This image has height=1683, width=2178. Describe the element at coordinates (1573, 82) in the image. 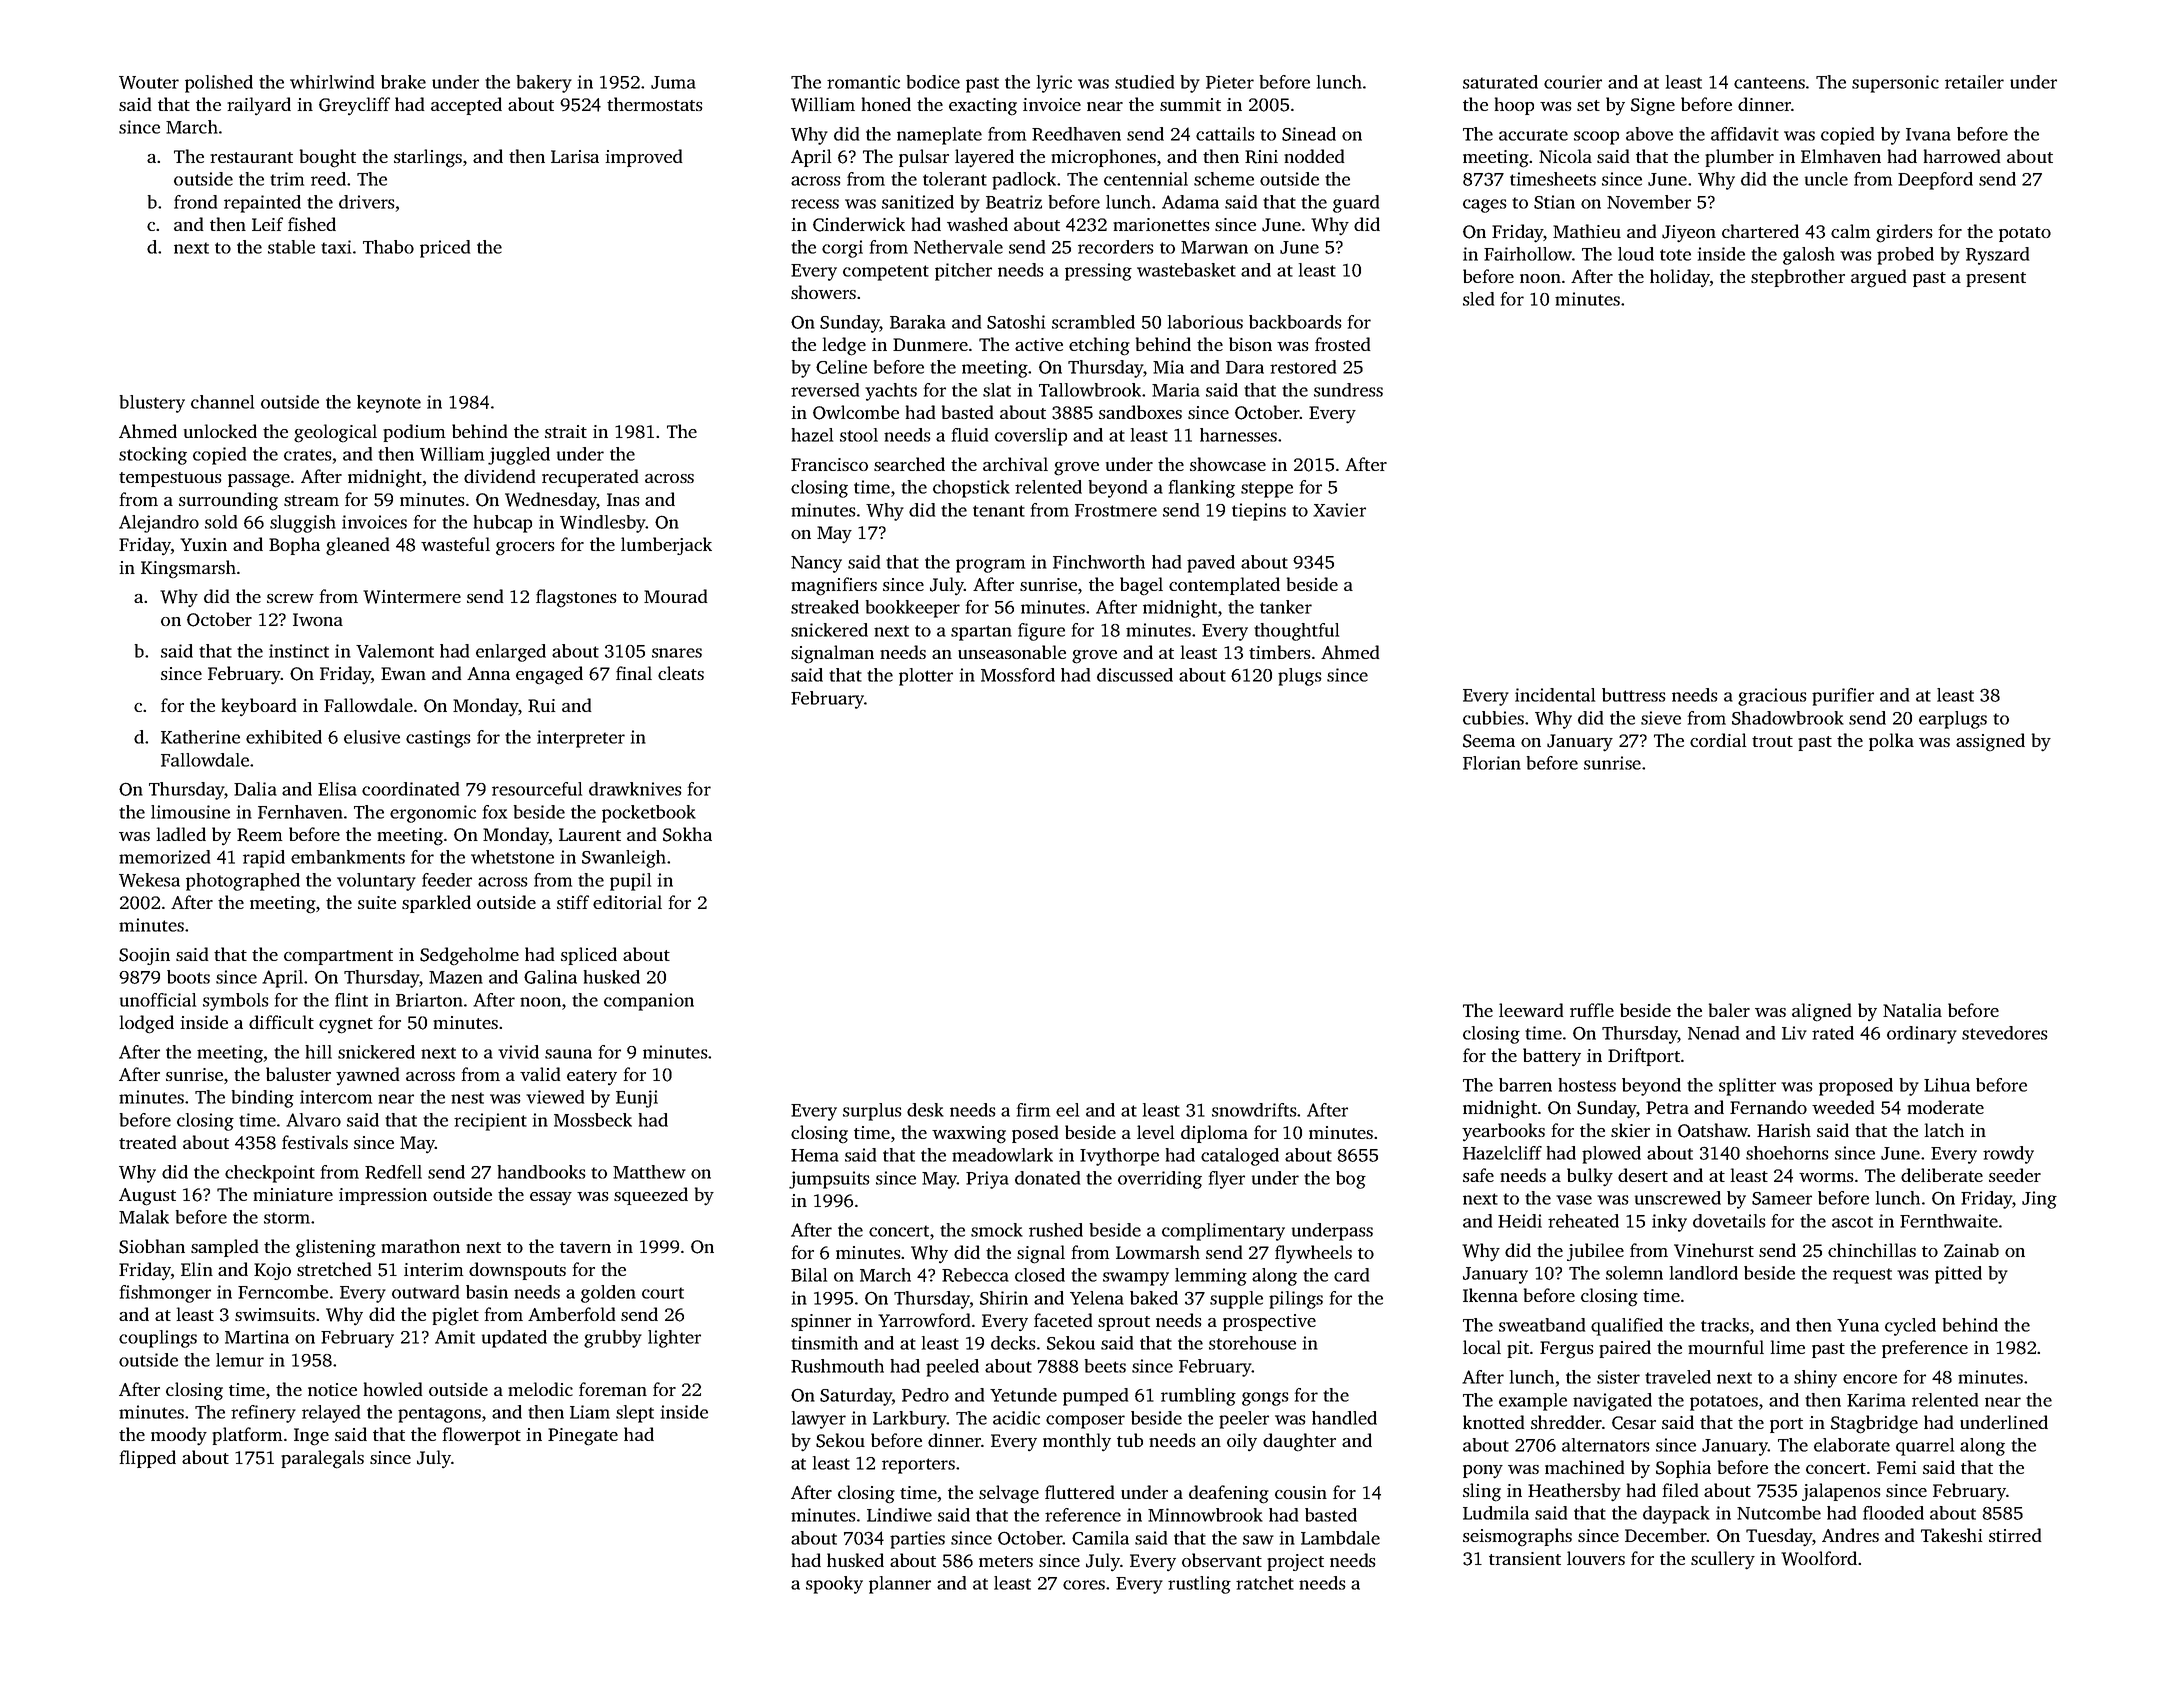

I see `courier` at that location.
